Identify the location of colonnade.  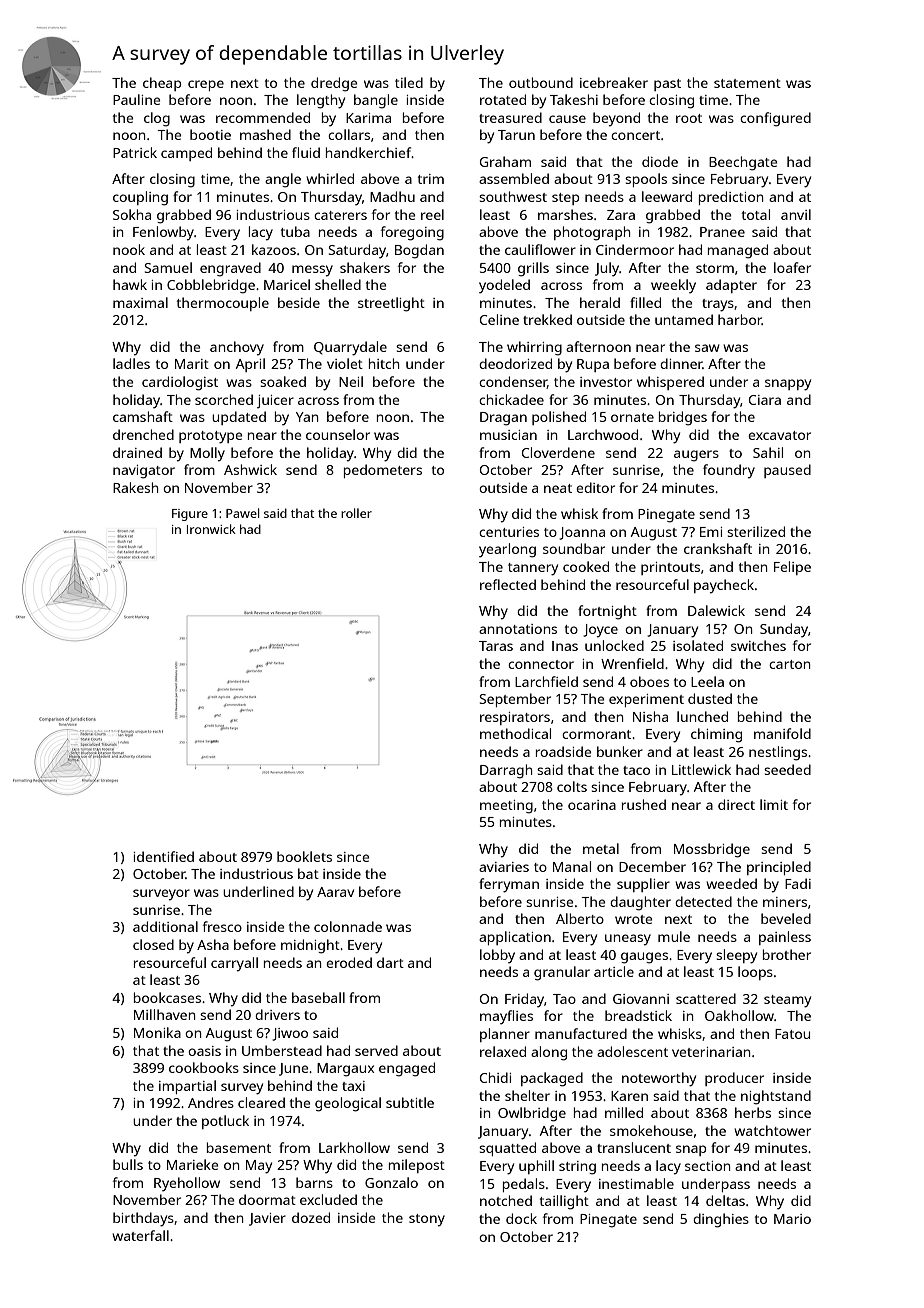
(348, 926).
